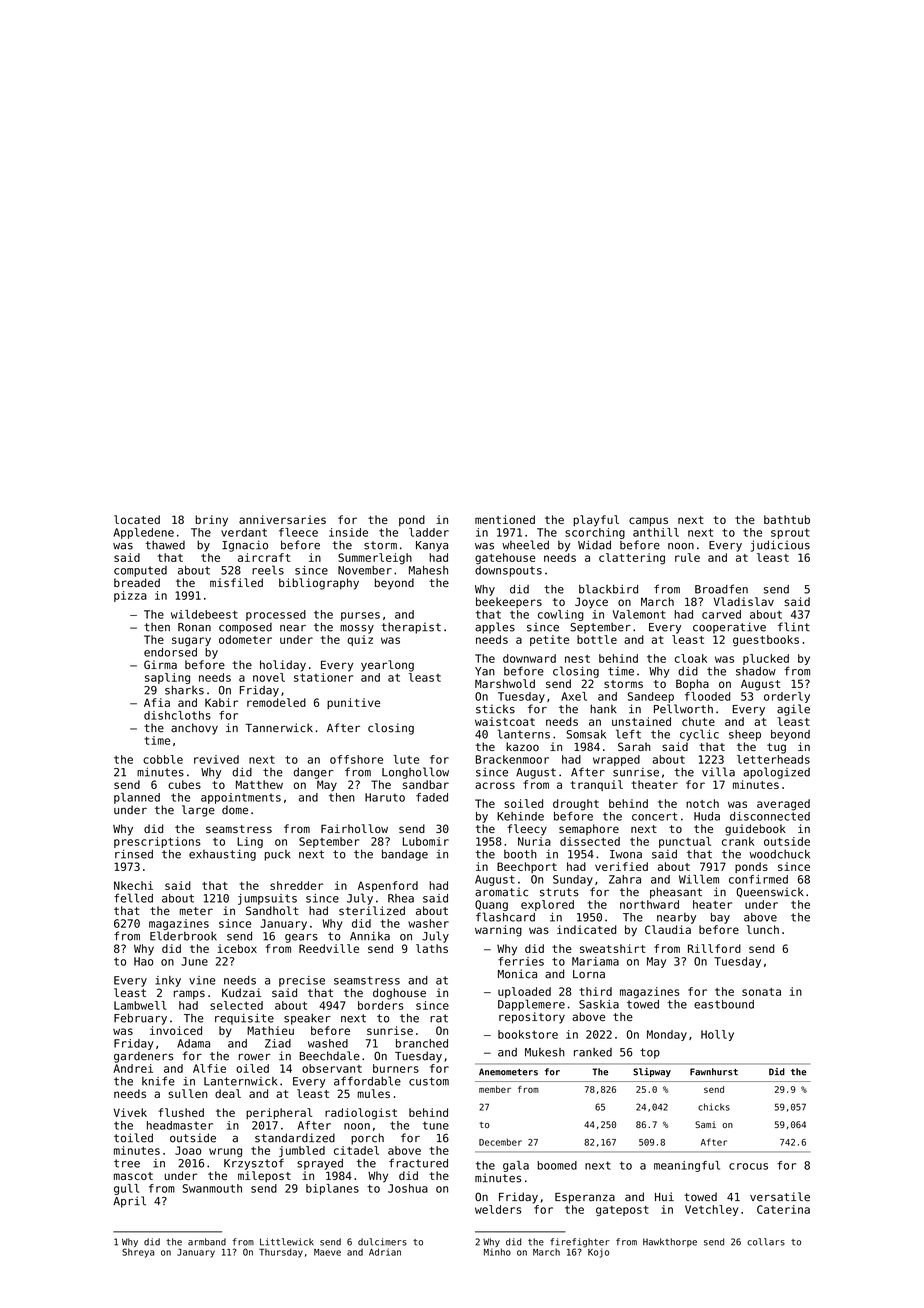 The width and height of the screenshot is (924, 1308). Describe the element at coordinates (634, 746) in the screenshot. I see `Sarah` at that location.
